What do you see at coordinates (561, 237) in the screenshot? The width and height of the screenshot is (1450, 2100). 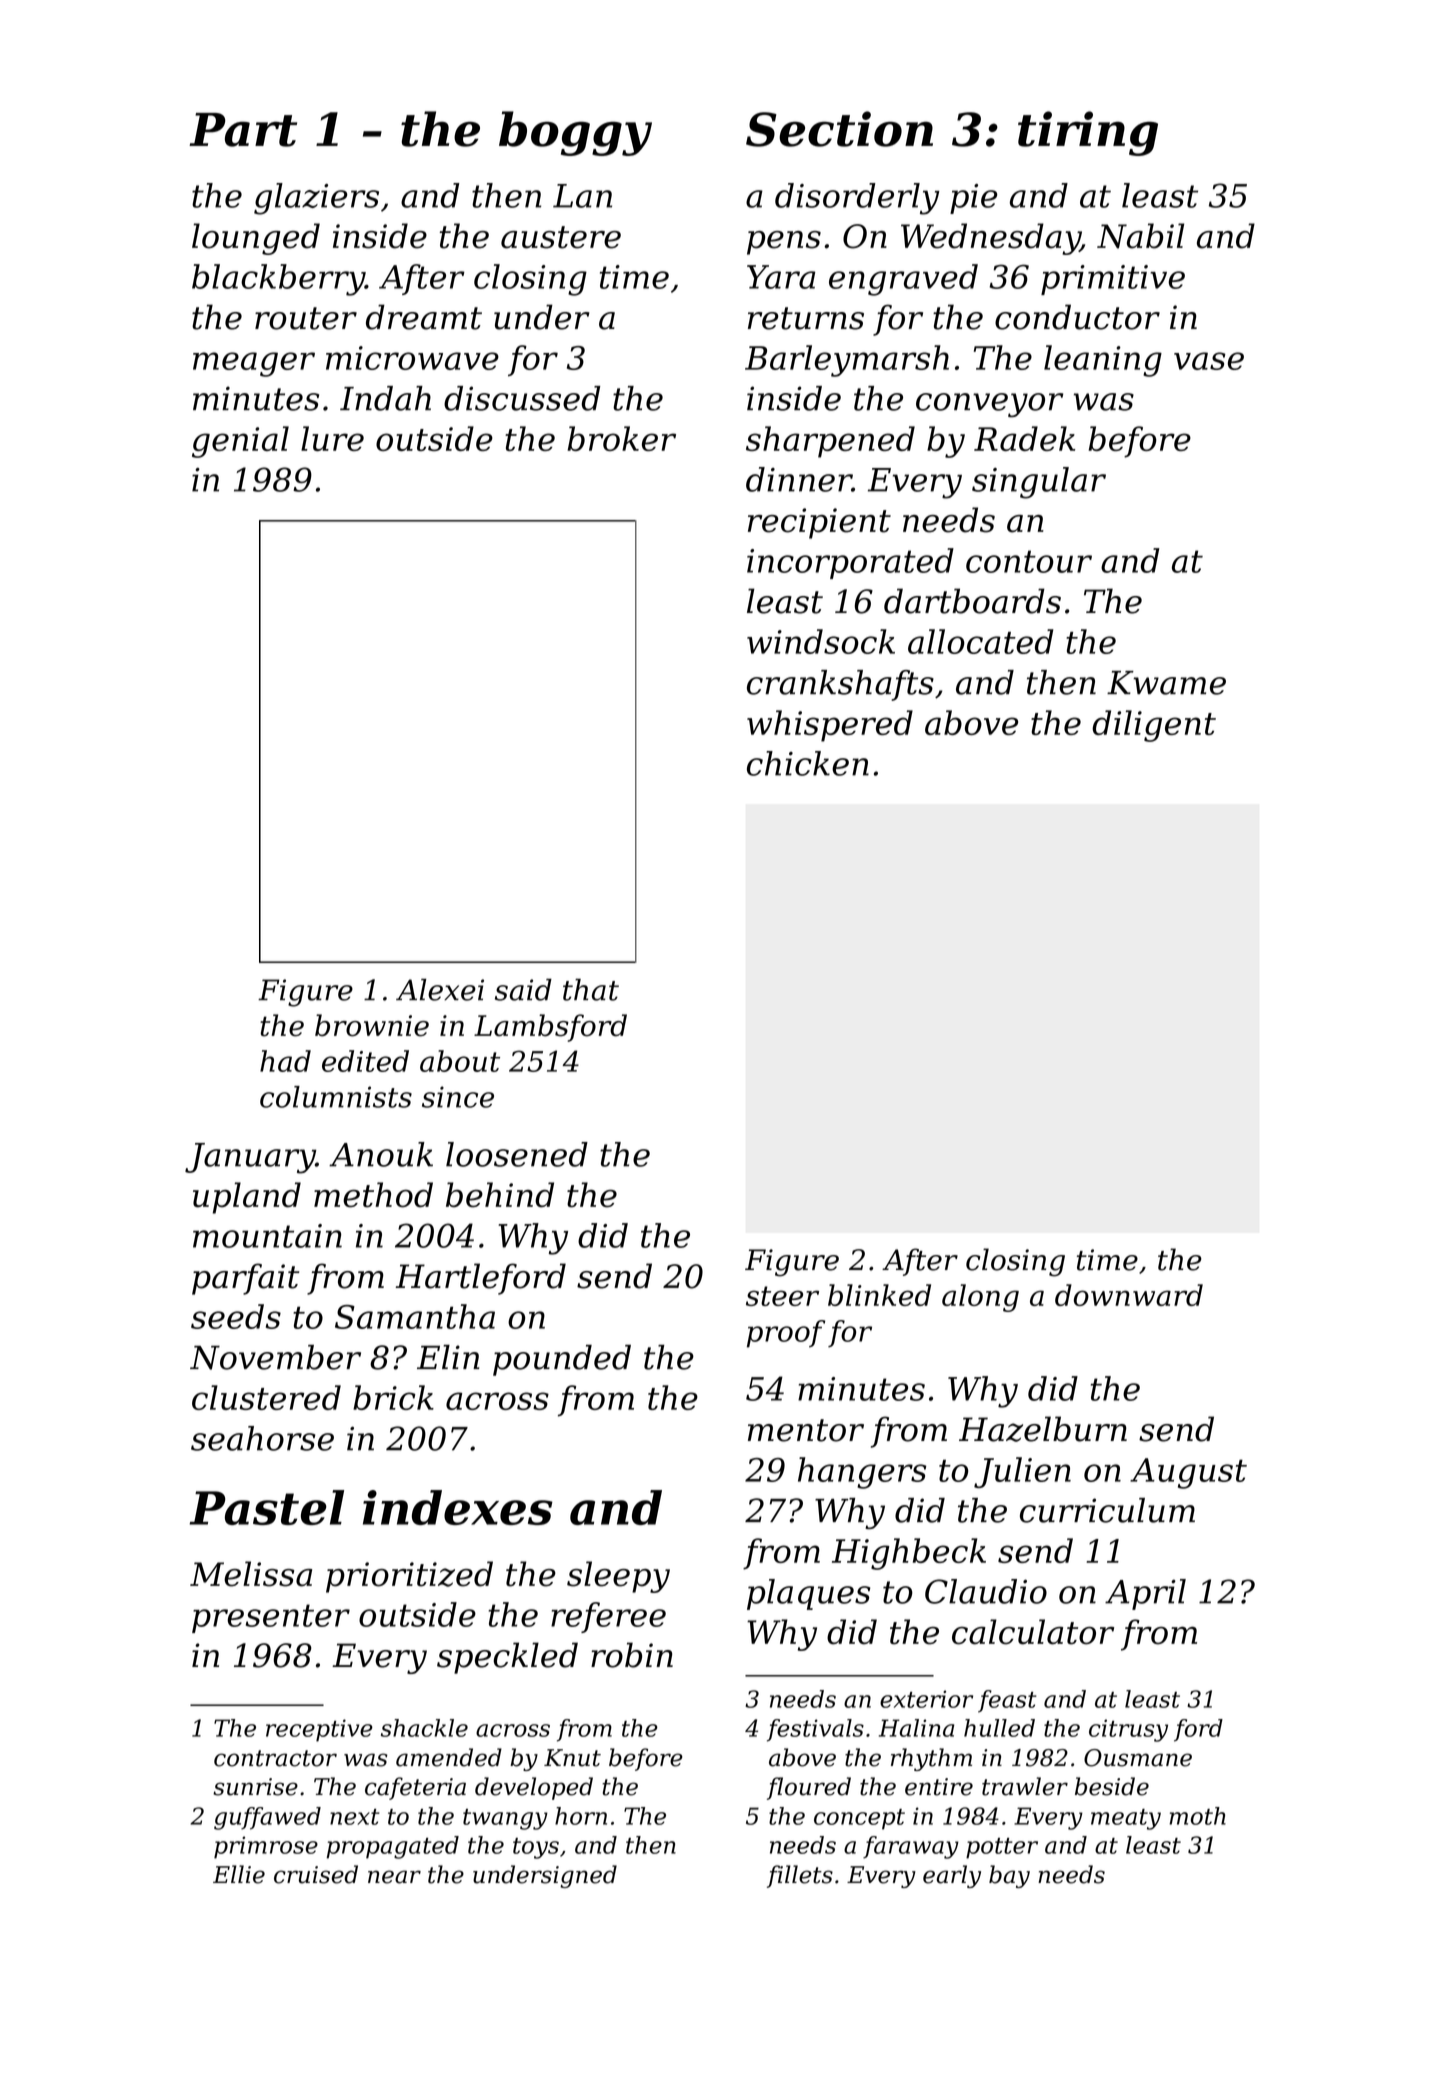 I see `austere` at bounding box center [561, 237].
